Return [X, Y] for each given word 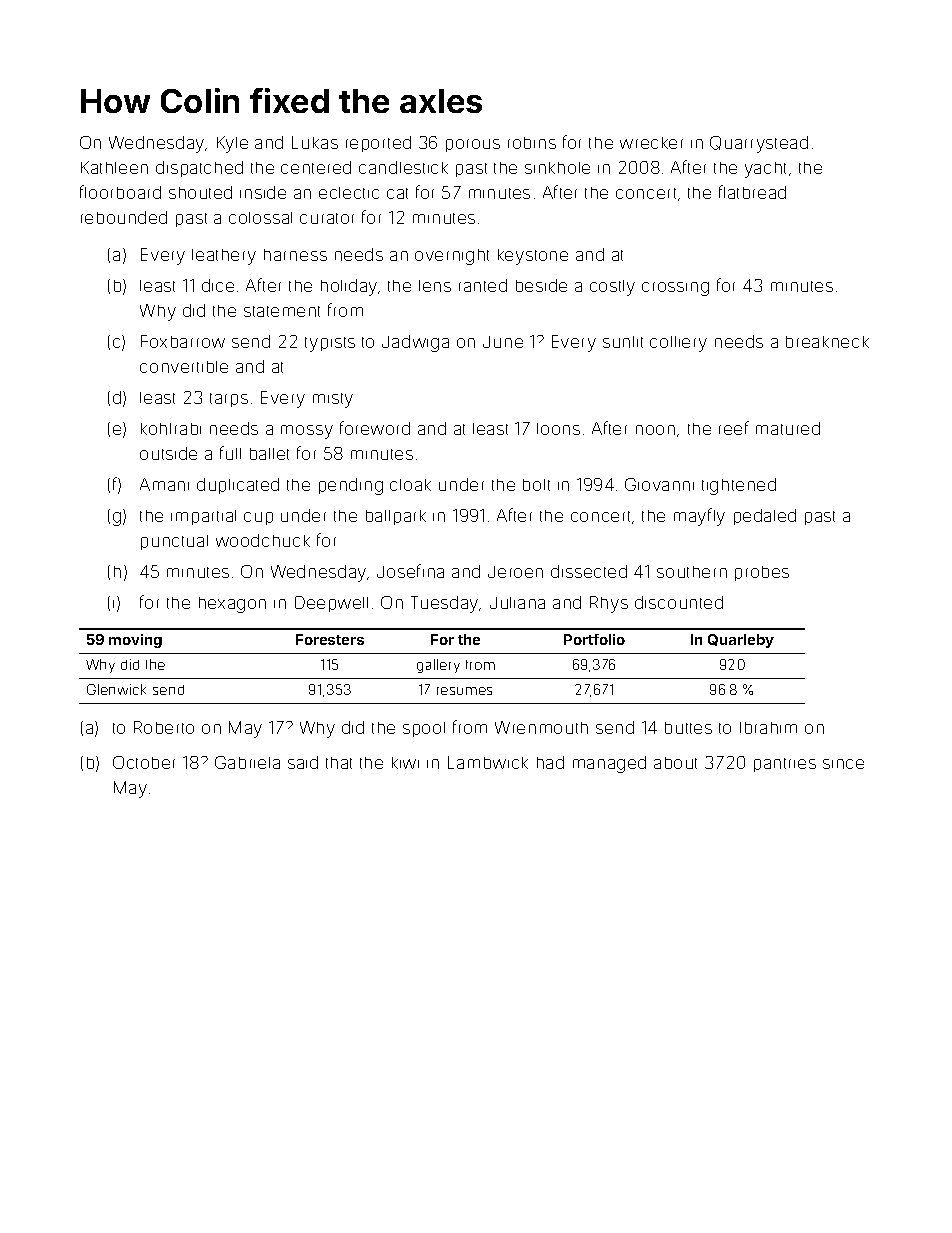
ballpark [396, 517]
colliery [678, 344]
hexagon [232, 605]
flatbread [752, 192]
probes [762, 573]
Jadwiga [415, 343]
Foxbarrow [183, 341]
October [144, 762]
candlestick [403, 167]
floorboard [120, 192]
